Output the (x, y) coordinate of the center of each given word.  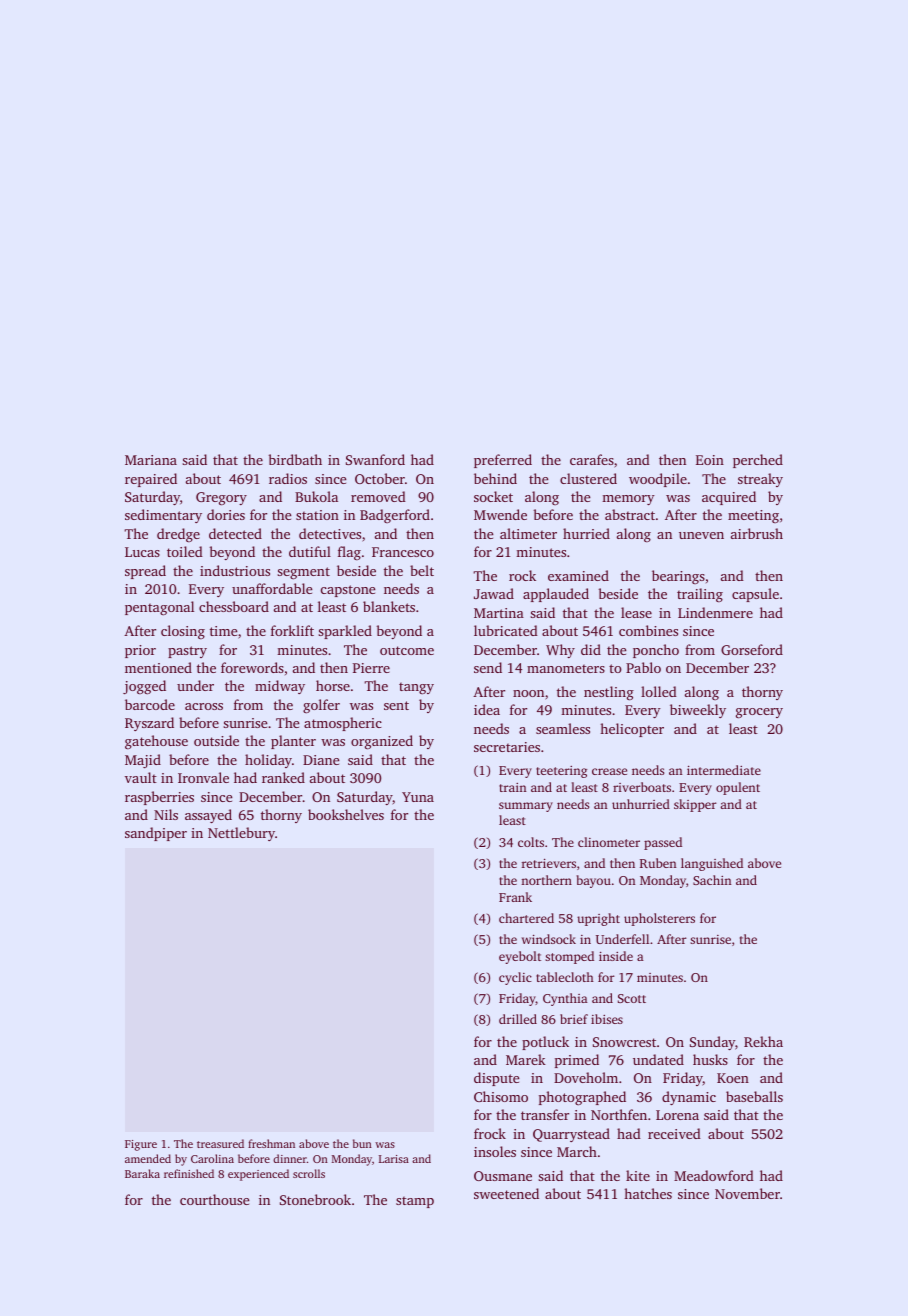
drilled (518, 1019)
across (204, 706)
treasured (220, 1143)
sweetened (506, 1193)
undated (658, 1059)
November (747, 1193)
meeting (753, 516)
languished (712, 864)
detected (235, 533)
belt (422, 570)
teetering (561, 772)
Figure (141, 1145)
